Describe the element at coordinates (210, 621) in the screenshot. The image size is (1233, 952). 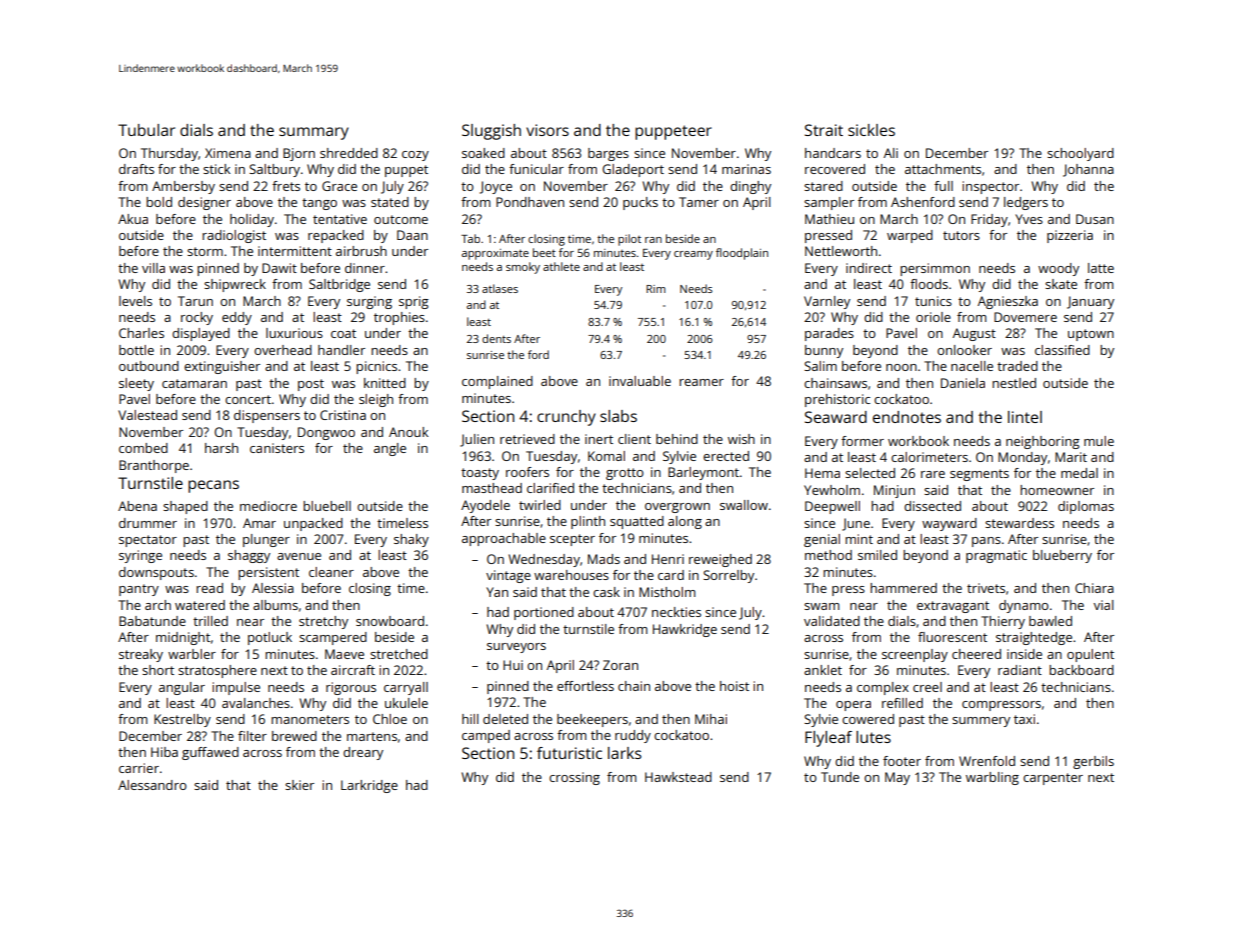
I see `trilled` at that location.
